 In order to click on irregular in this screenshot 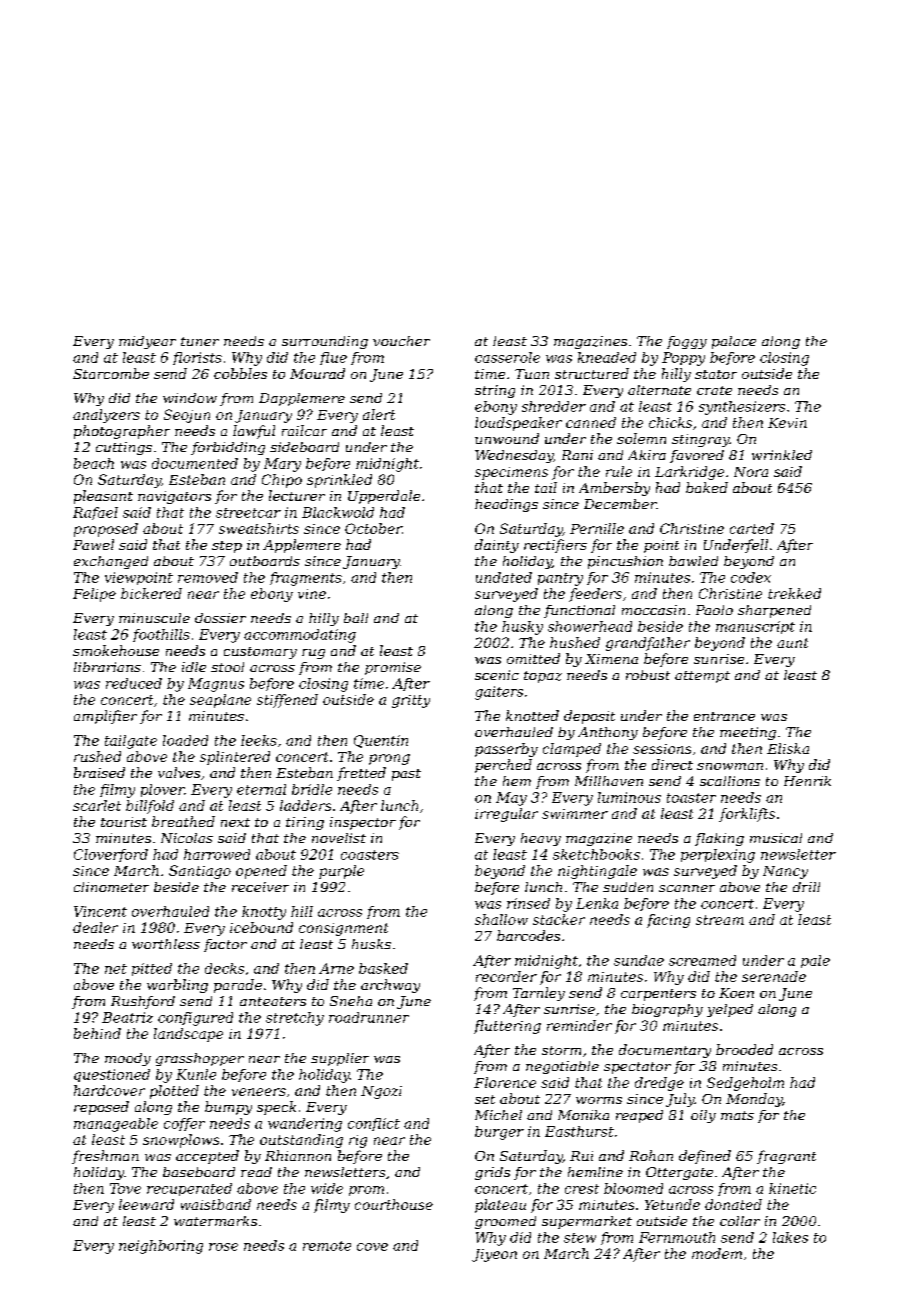, I will do `click(506, 815)`.
